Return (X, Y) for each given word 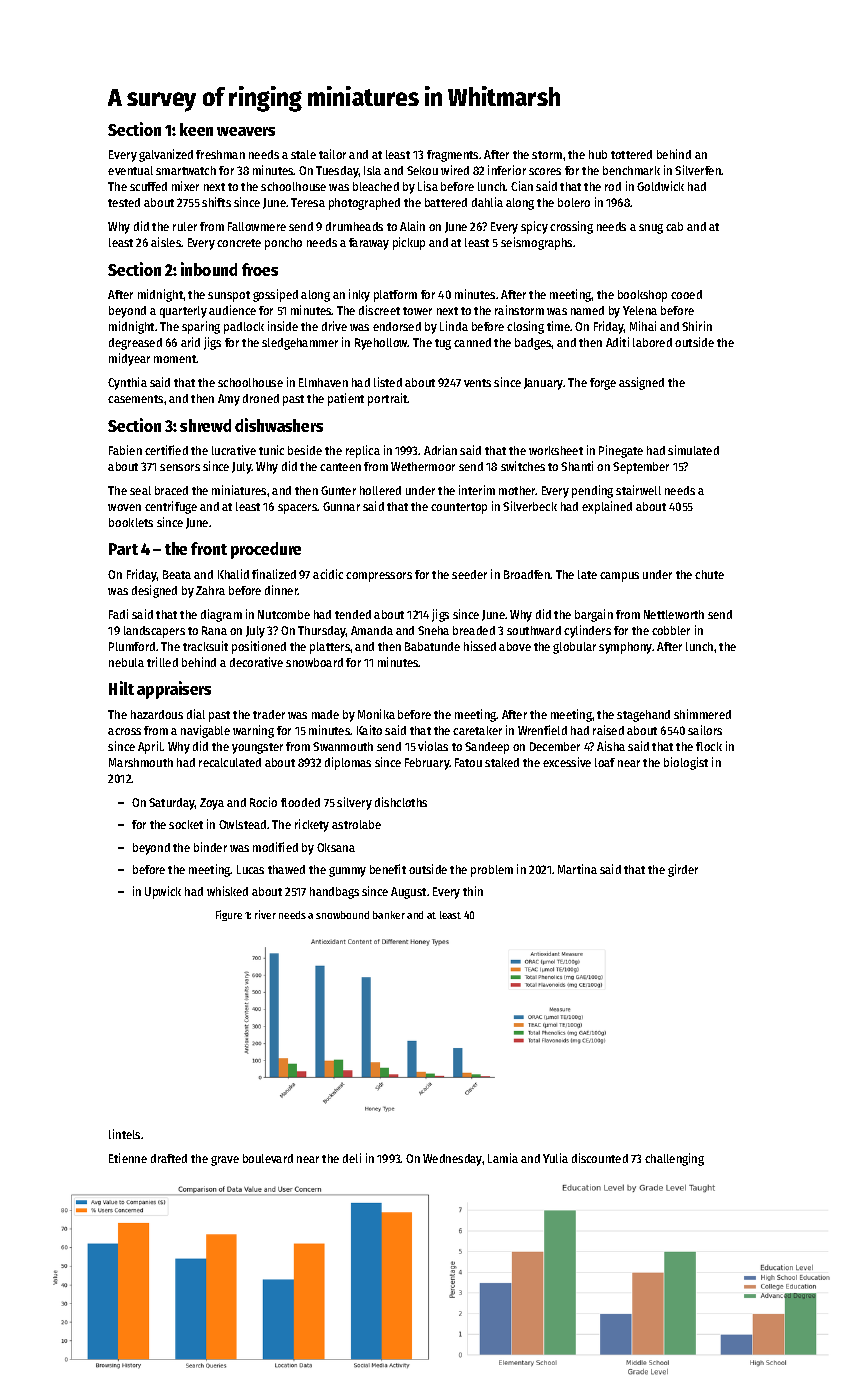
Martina (577, 869)
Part (123, 549)
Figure (229, 915)
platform (395, 296)
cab (674, 226)
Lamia (503, 1158)
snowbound (342, 915)
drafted (169, 1158)
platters (330, 648)
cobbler (671, 630)
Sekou (422, 170)
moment (175, 359)
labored (652, 342)
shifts (216, 202)
